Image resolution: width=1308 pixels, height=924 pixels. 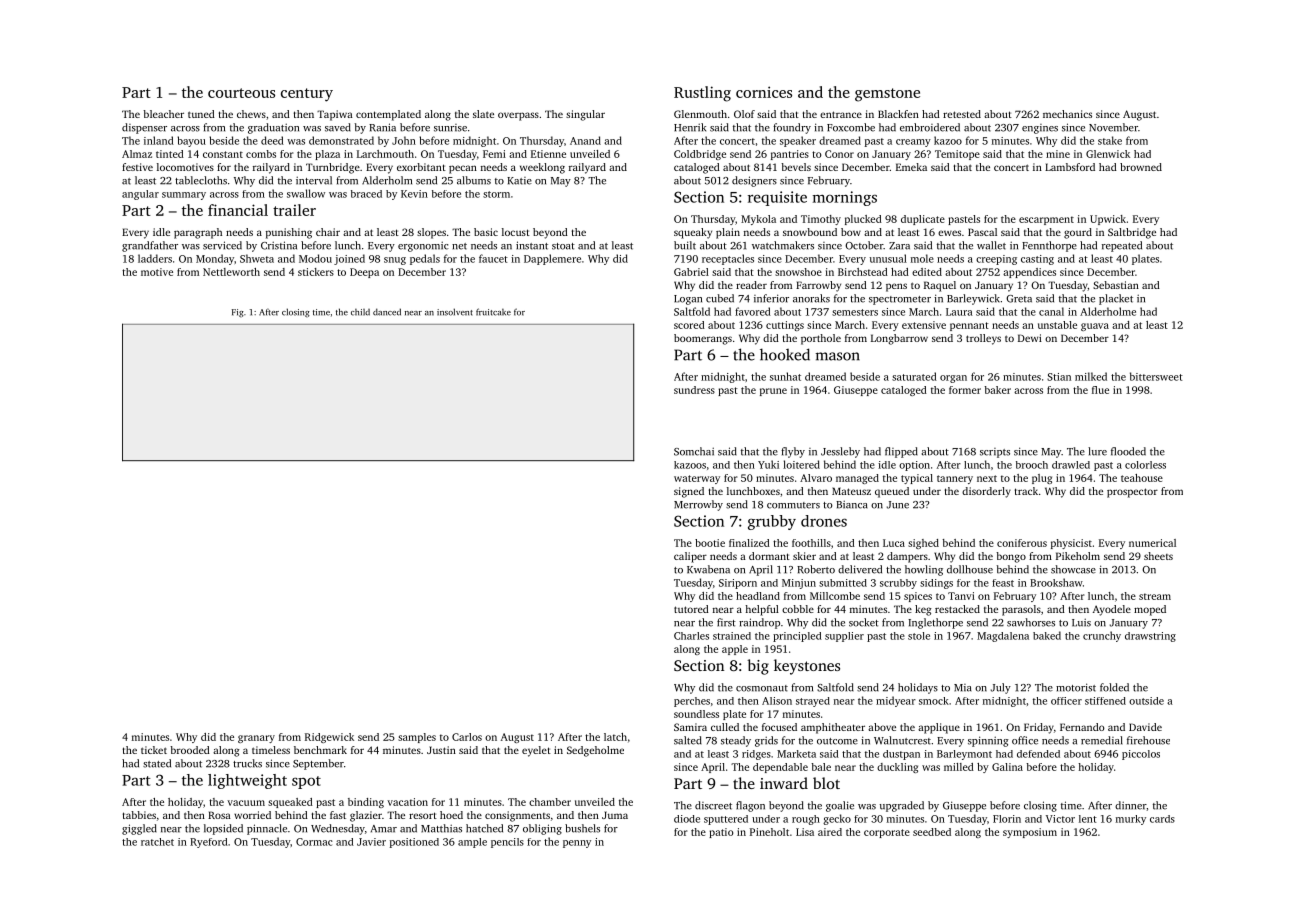 What do you see at coordinates (1162, 819) in the image?
I see `cards` at bounding box center [1162, 819].
